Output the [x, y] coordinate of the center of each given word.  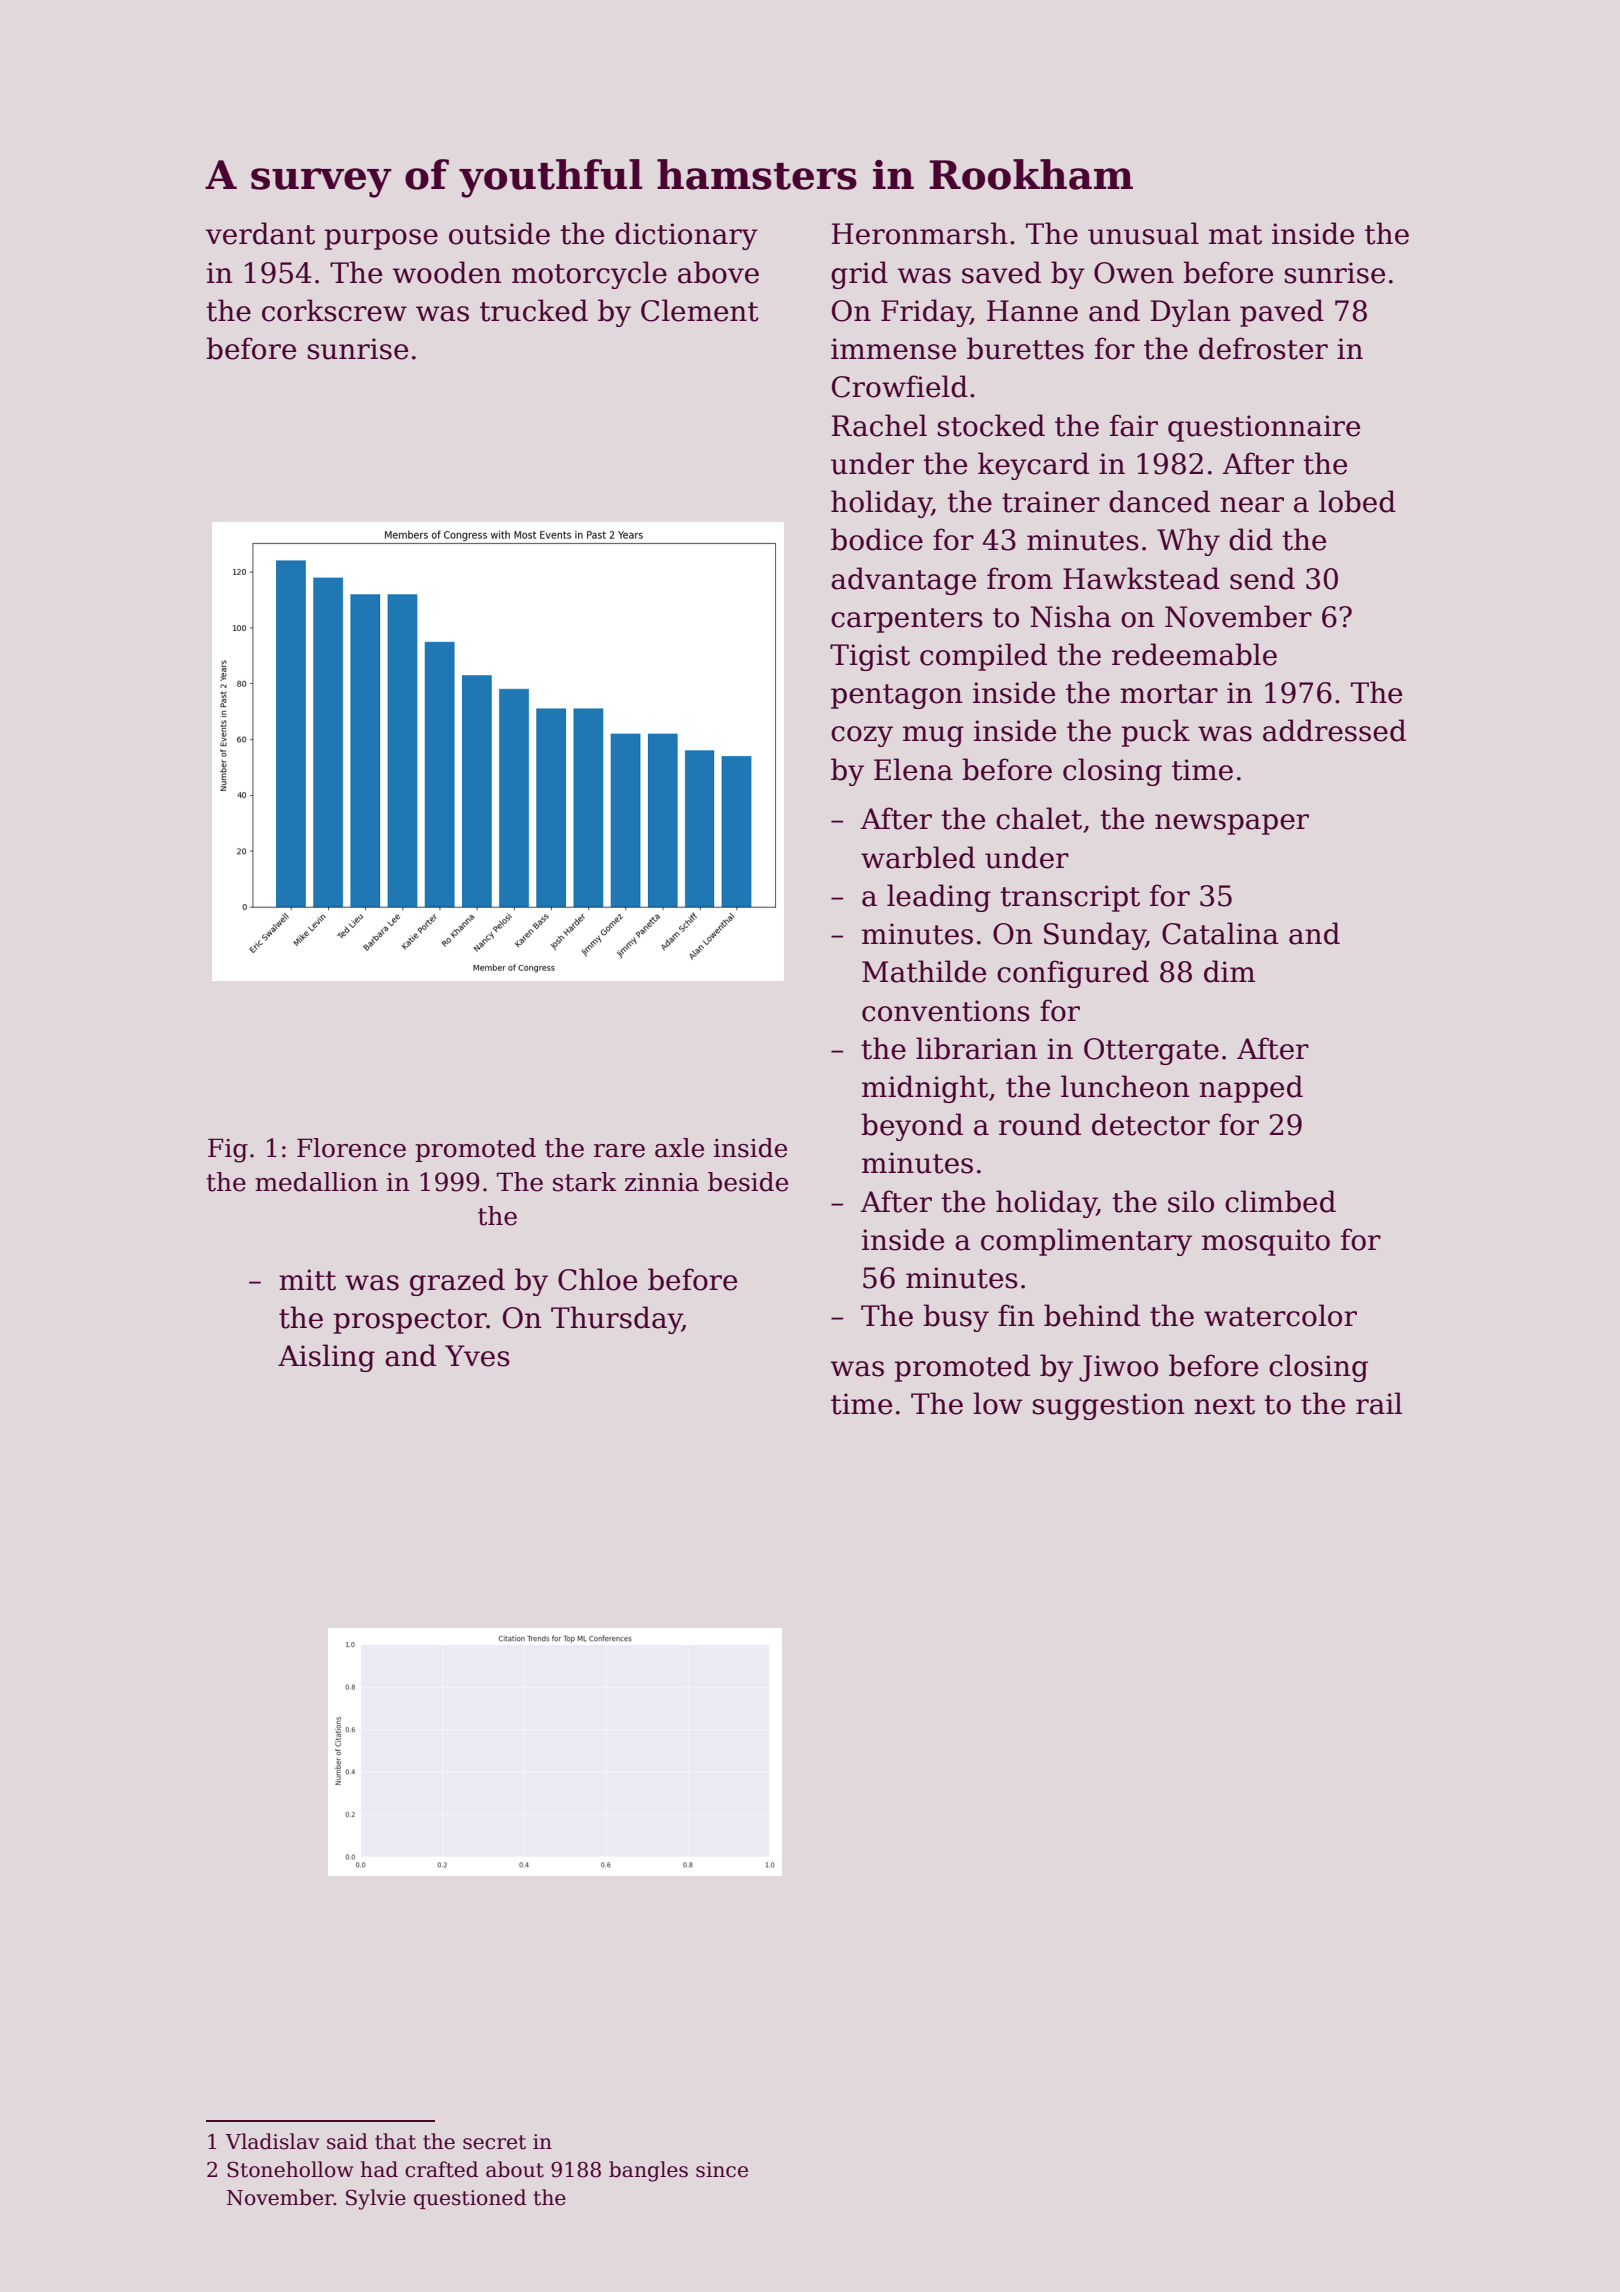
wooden [447, 272]
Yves [477, 1356]
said [347, 2141]
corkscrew [334, 310]
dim [1229, 971]
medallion [316, 1182]
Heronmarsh [920, 233]
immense [893, 349]
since [722, 2170]
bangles [648, 2171]
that [395, 2141]
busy [956, 1318]
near [1252, 505]
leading [939, 898]
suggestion [1109, 1406]
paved [1282, 313]
